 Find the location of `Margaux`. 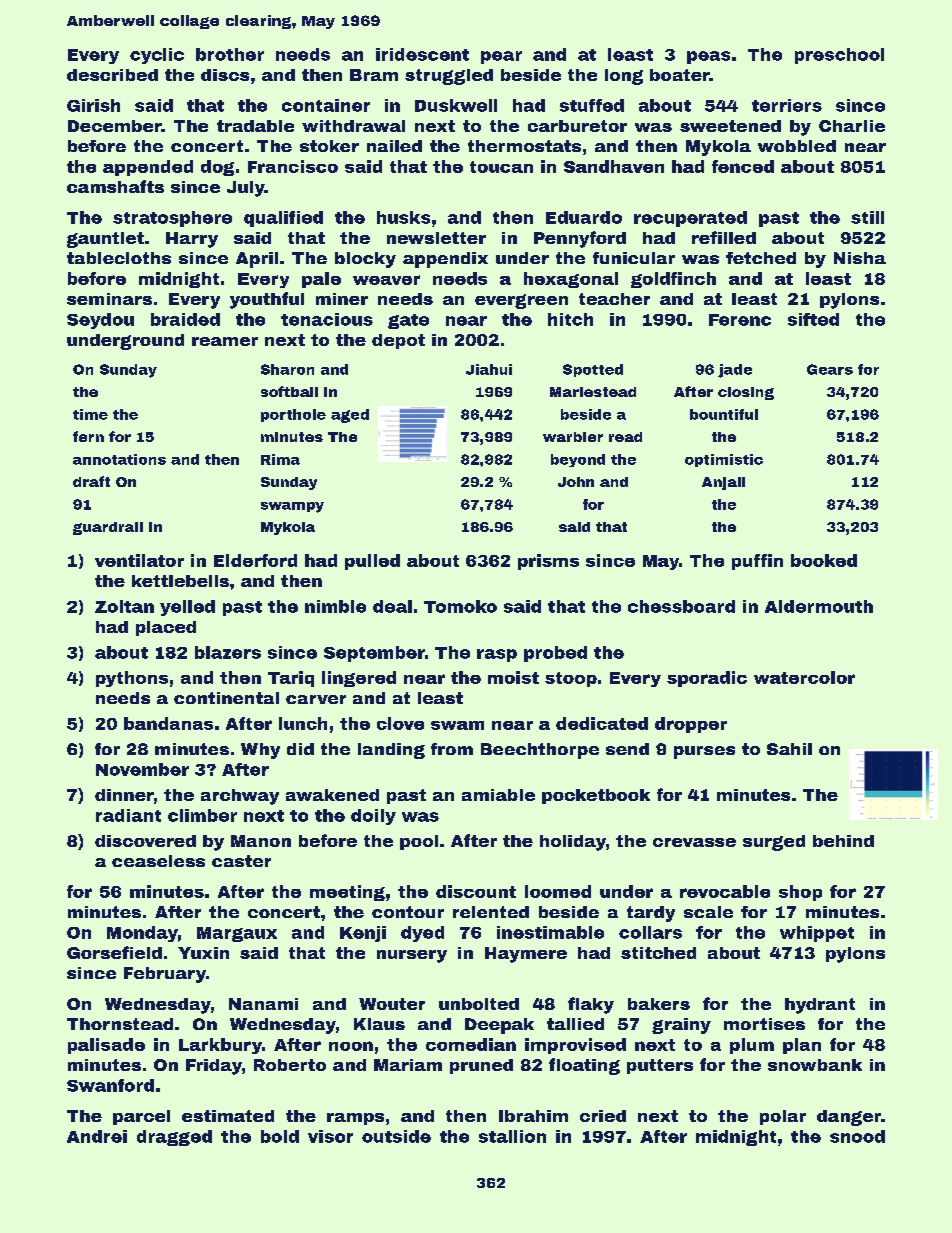

Margaux is located at coordinates (237, 934).
